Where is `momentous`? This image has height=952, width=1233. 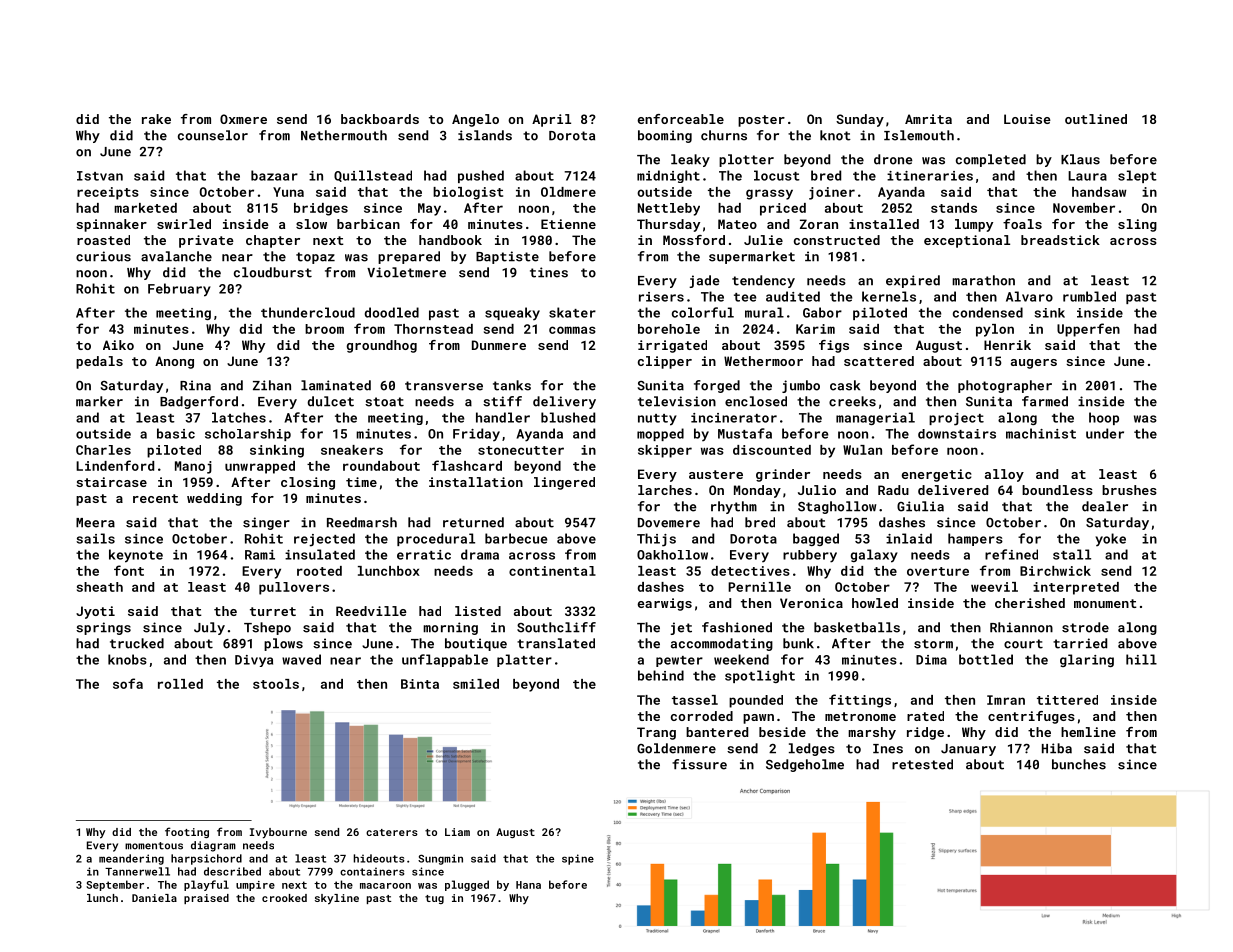 momentous is located at coordinates (154, 846).
